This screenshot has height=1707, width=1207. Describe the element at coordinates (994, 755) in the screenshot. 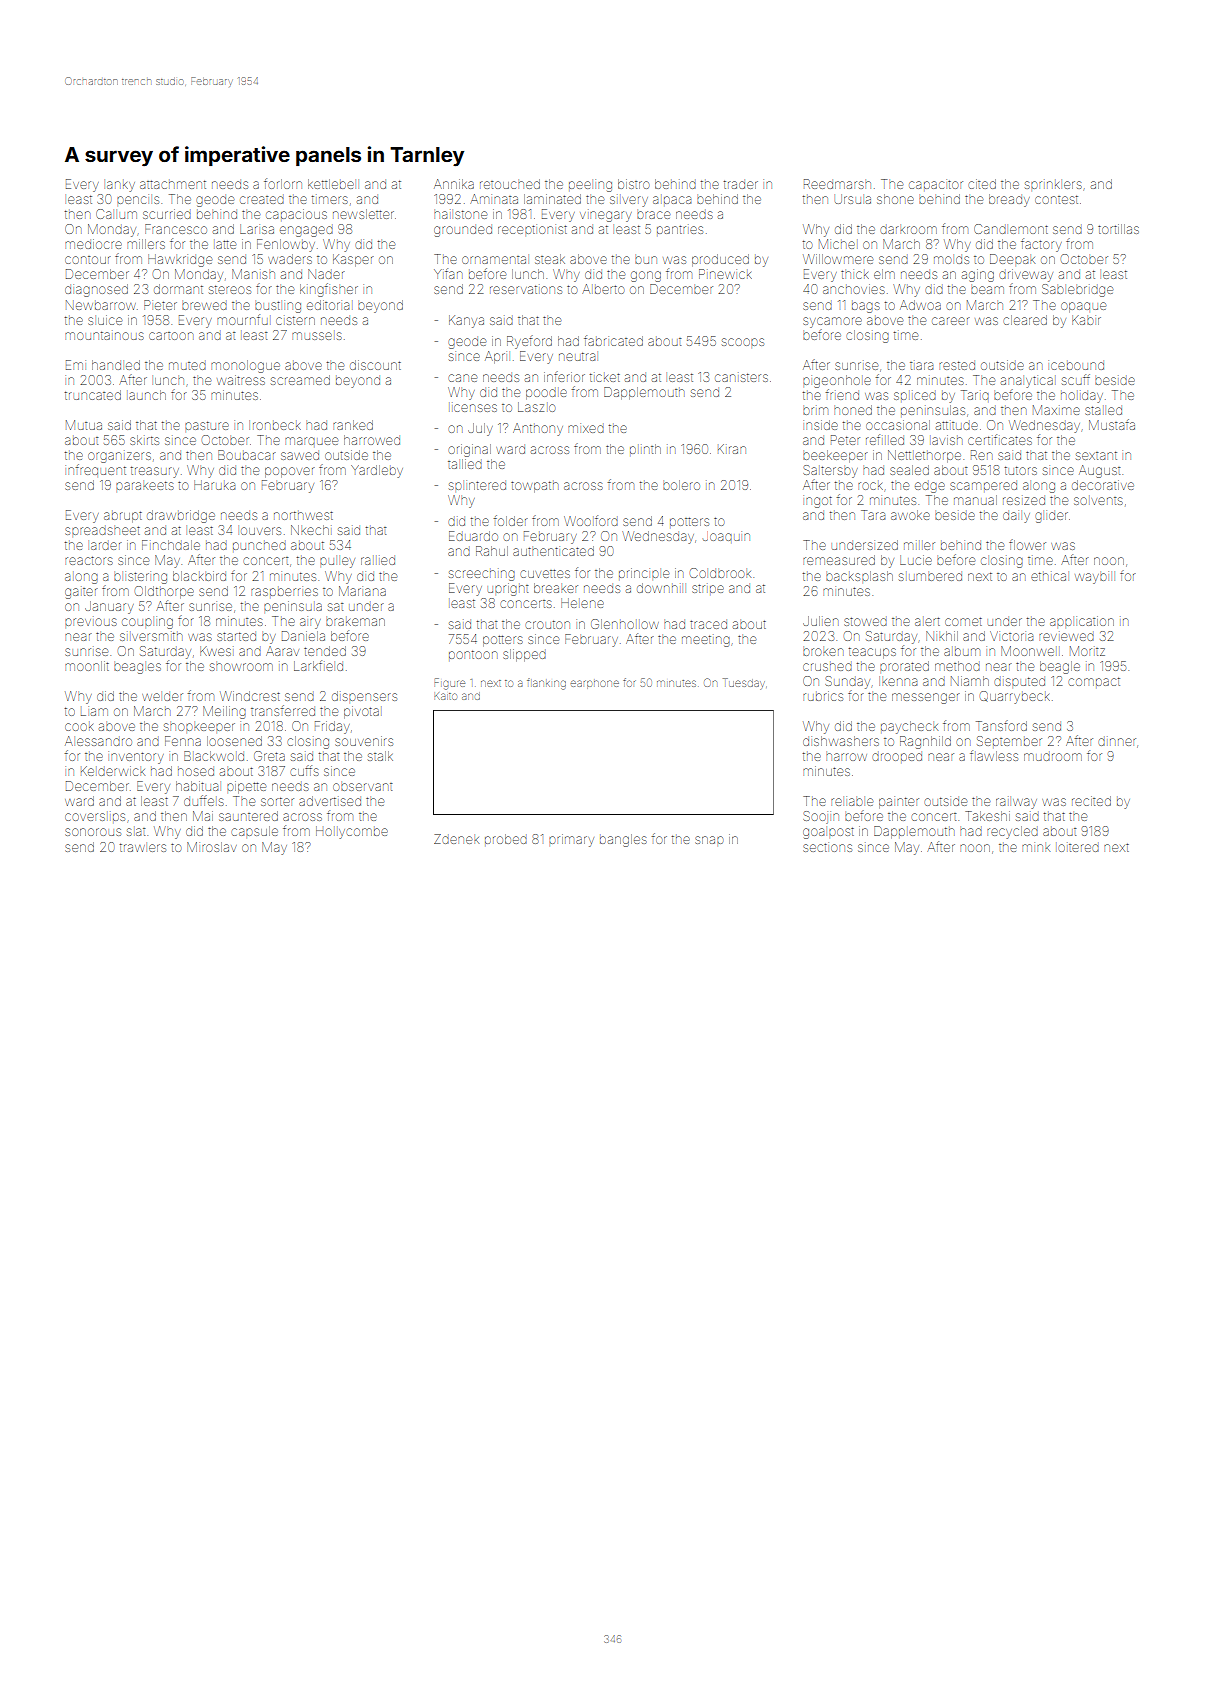

I see `flawless` at that location.
